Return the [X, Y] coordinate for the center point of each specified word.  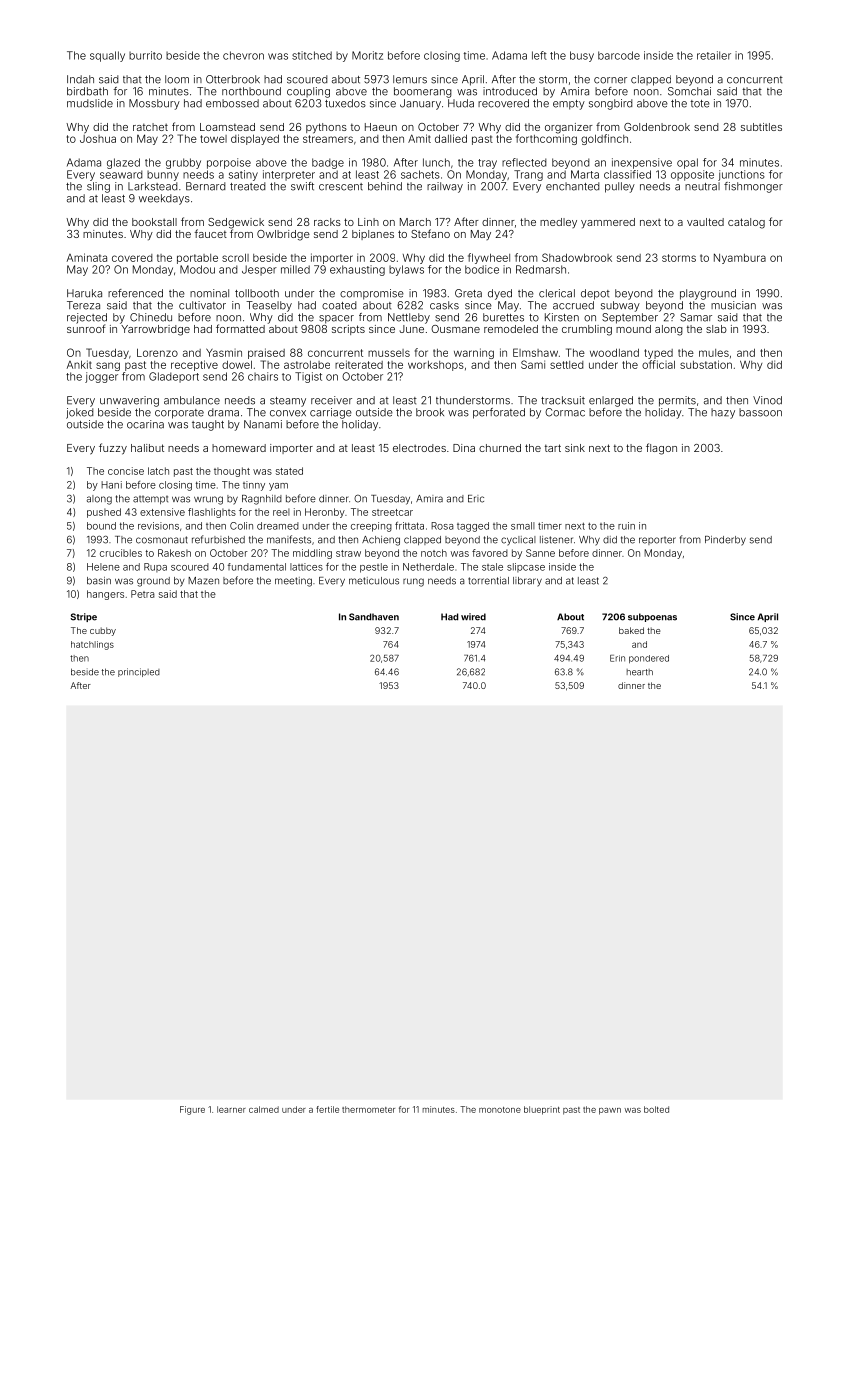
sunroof [86, 328]
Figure [192, 1110]
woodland [614, 353]
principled [139, 672]
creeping [371, 527]
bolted [656, 1109]
